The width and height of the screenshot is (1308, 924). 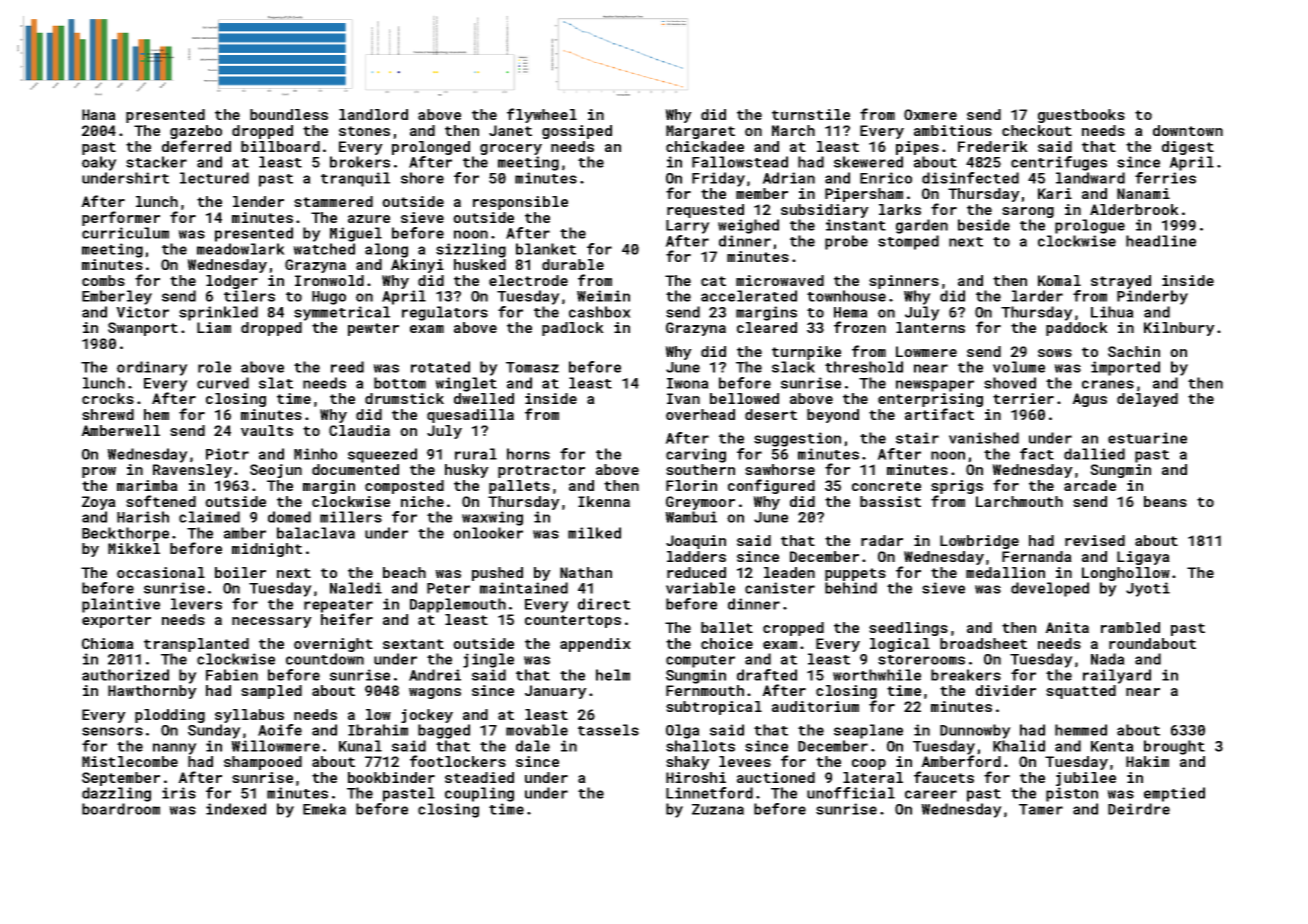 I want to click on slat, so click(x=276, y=383).
